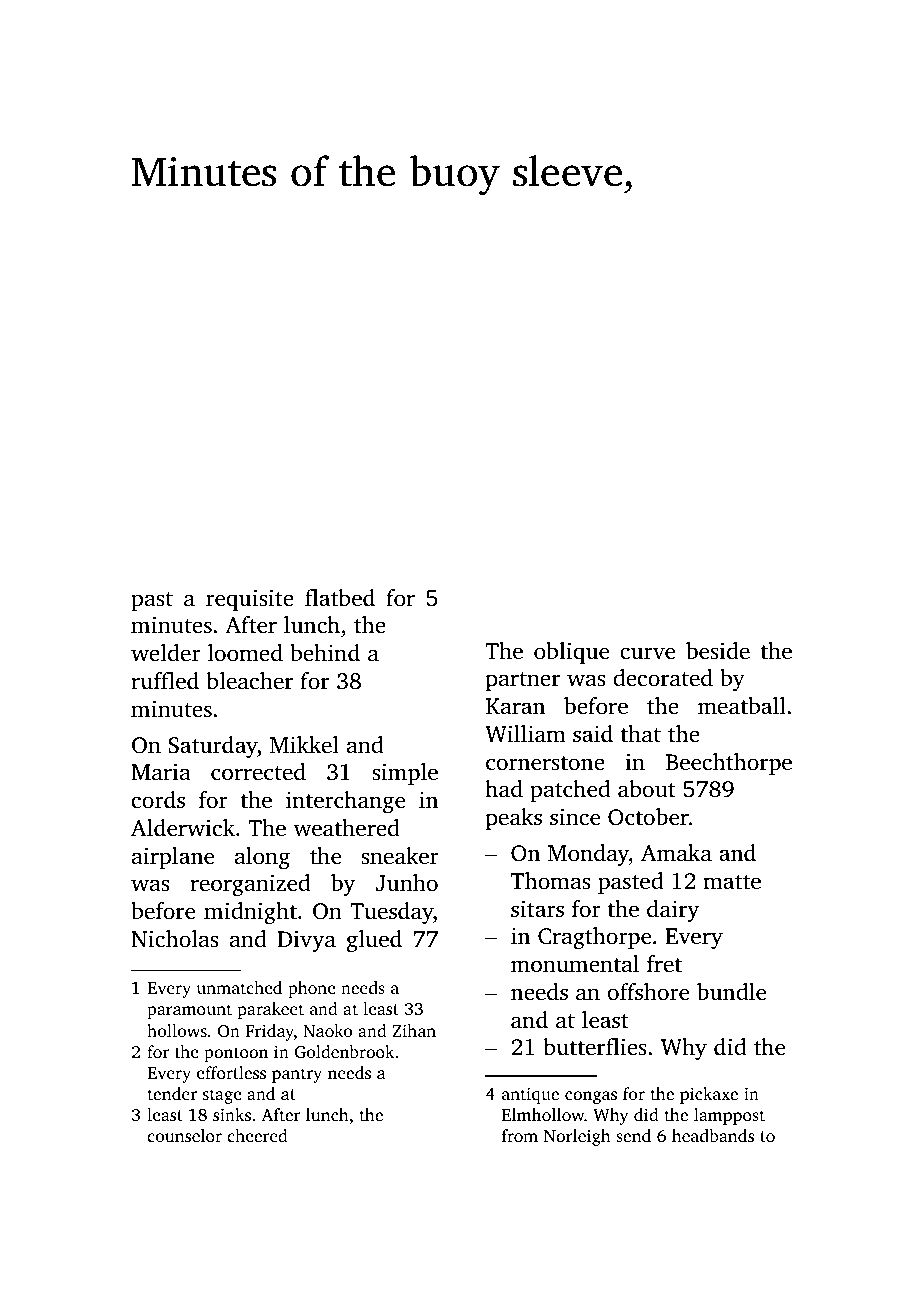 Image resolution: width=924 pixels, height=1311 pixels. I want to click on antique, so click(530, 1095).
